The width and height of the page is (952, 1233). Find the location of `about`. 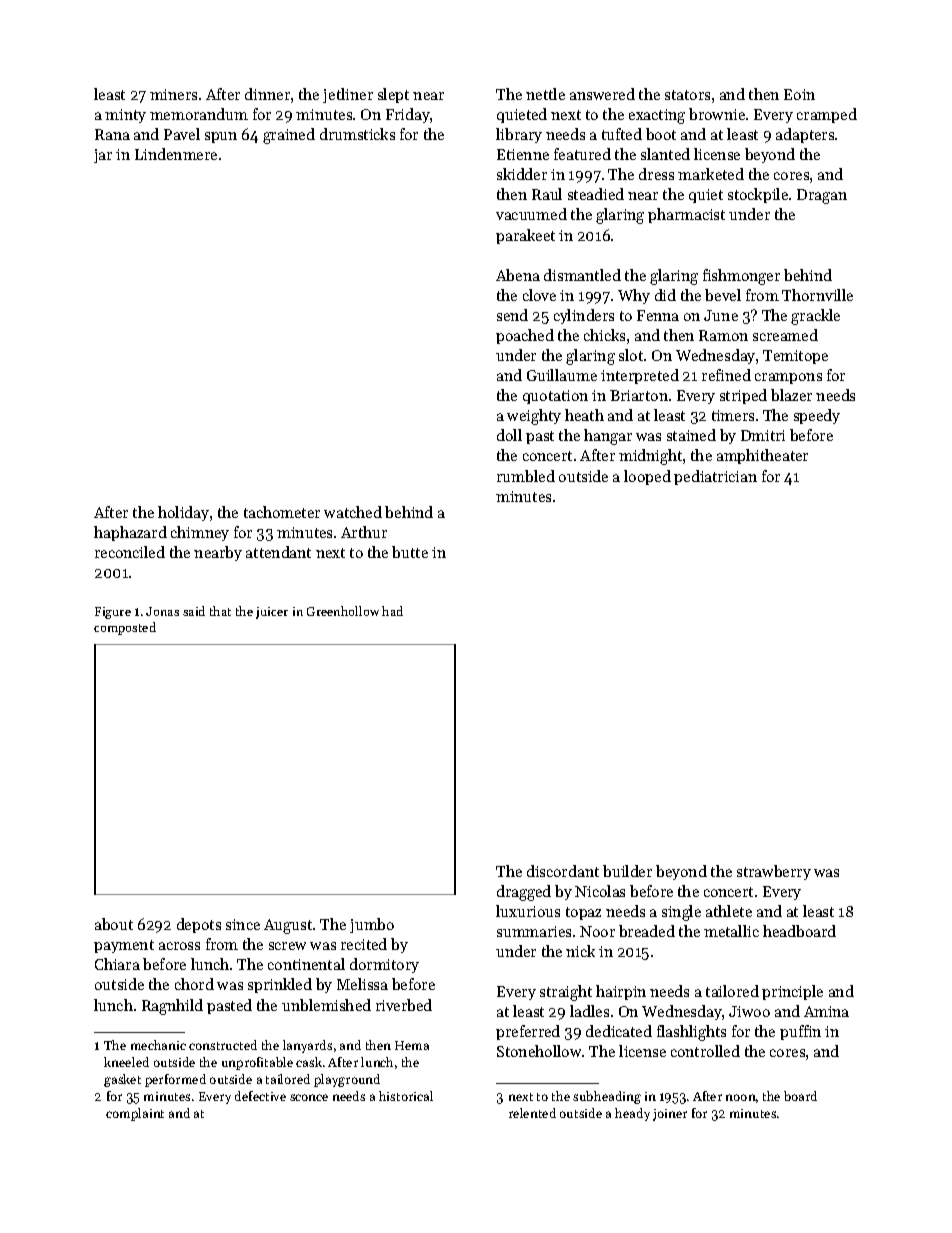

about is located at coordinates (114, 924).
